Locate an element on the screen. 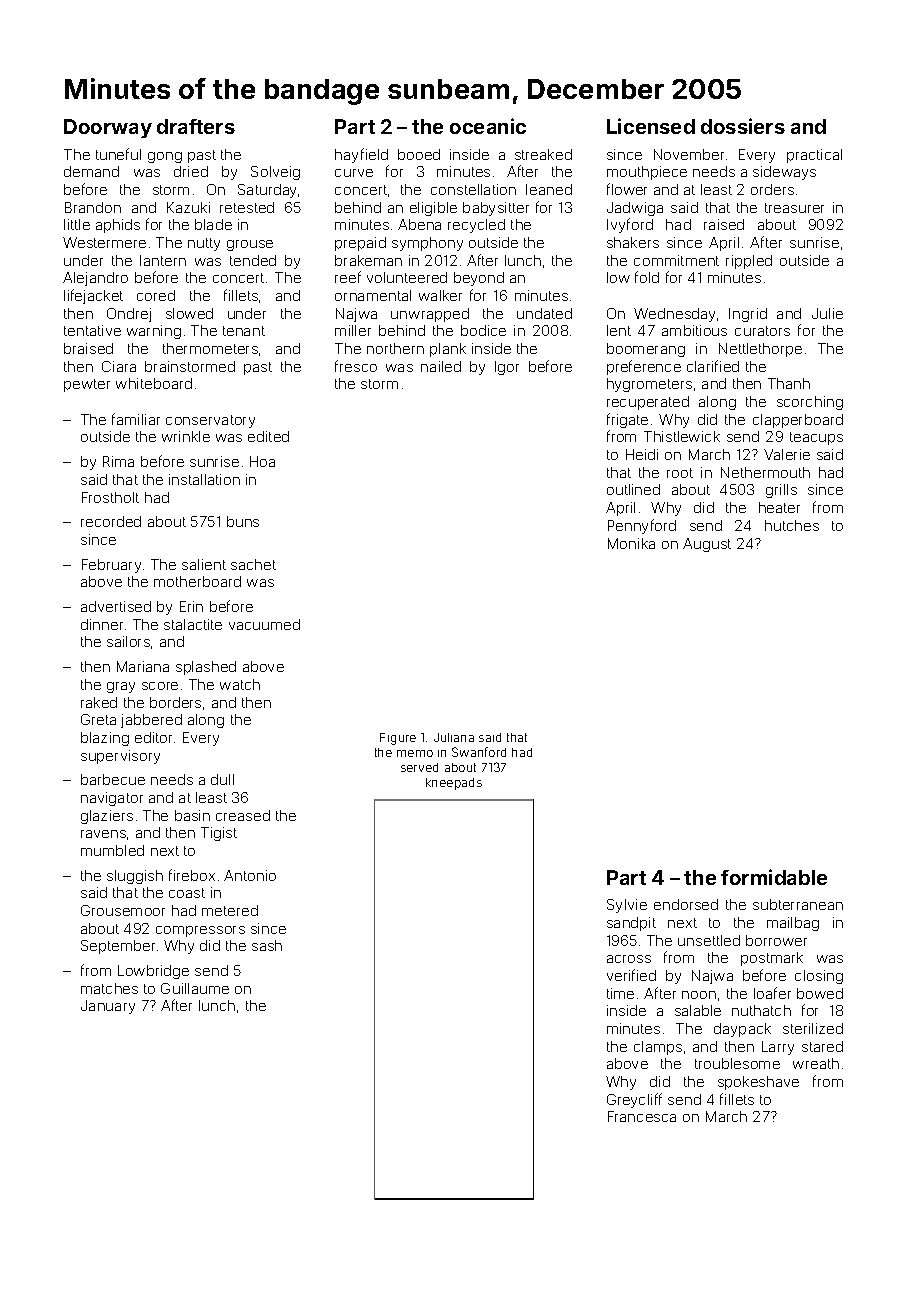 The height and width of the screenshot is (1316, 908). Monika is located at coordinates (631, 543).
